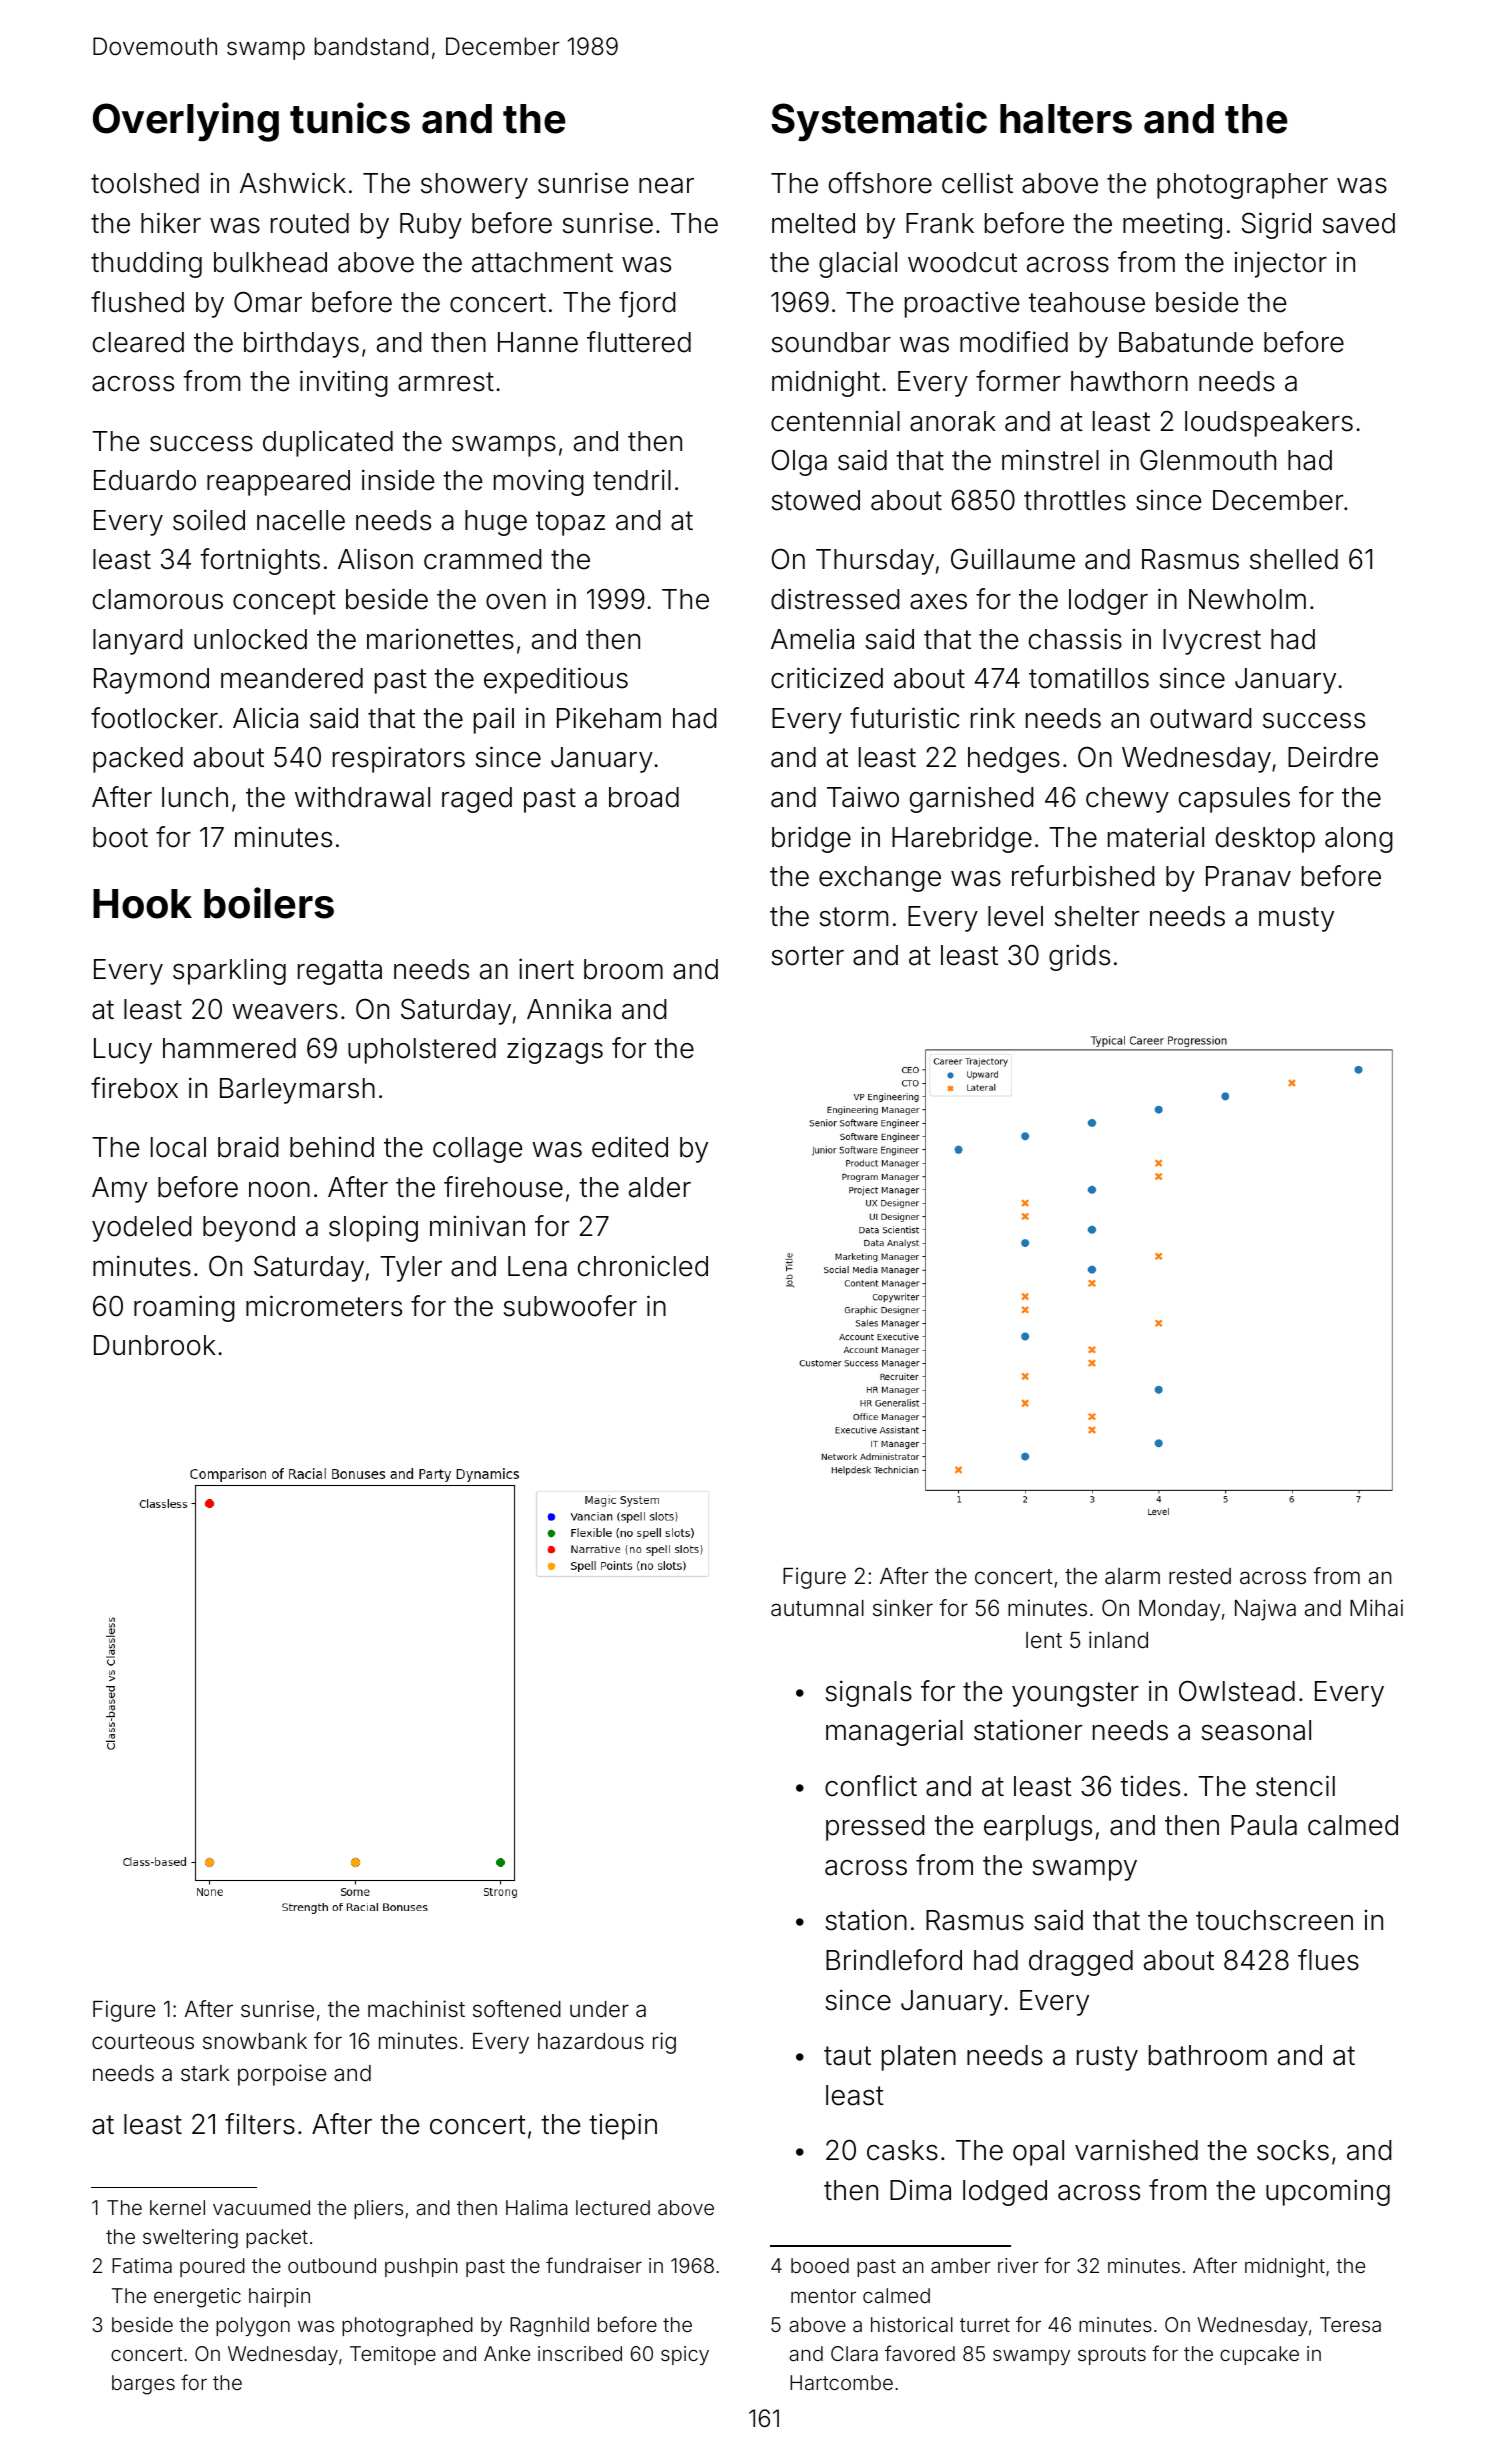 This document has width=1496, height=2464. I want to click on shelled, so click(1294, 559).
